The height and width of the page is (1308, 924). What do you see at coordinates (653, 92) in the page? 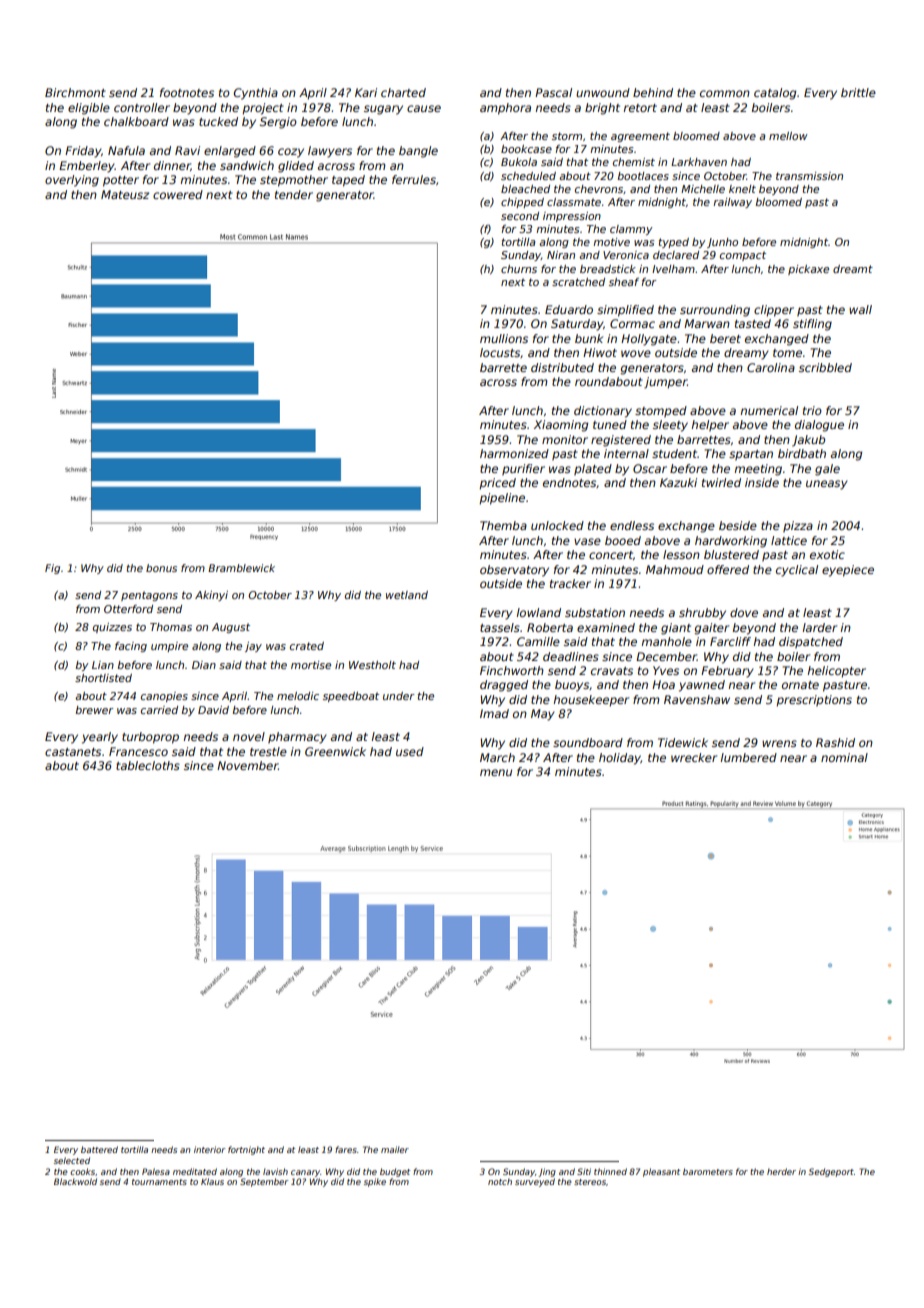
I see `behind` at bounding box center [653, 92].
